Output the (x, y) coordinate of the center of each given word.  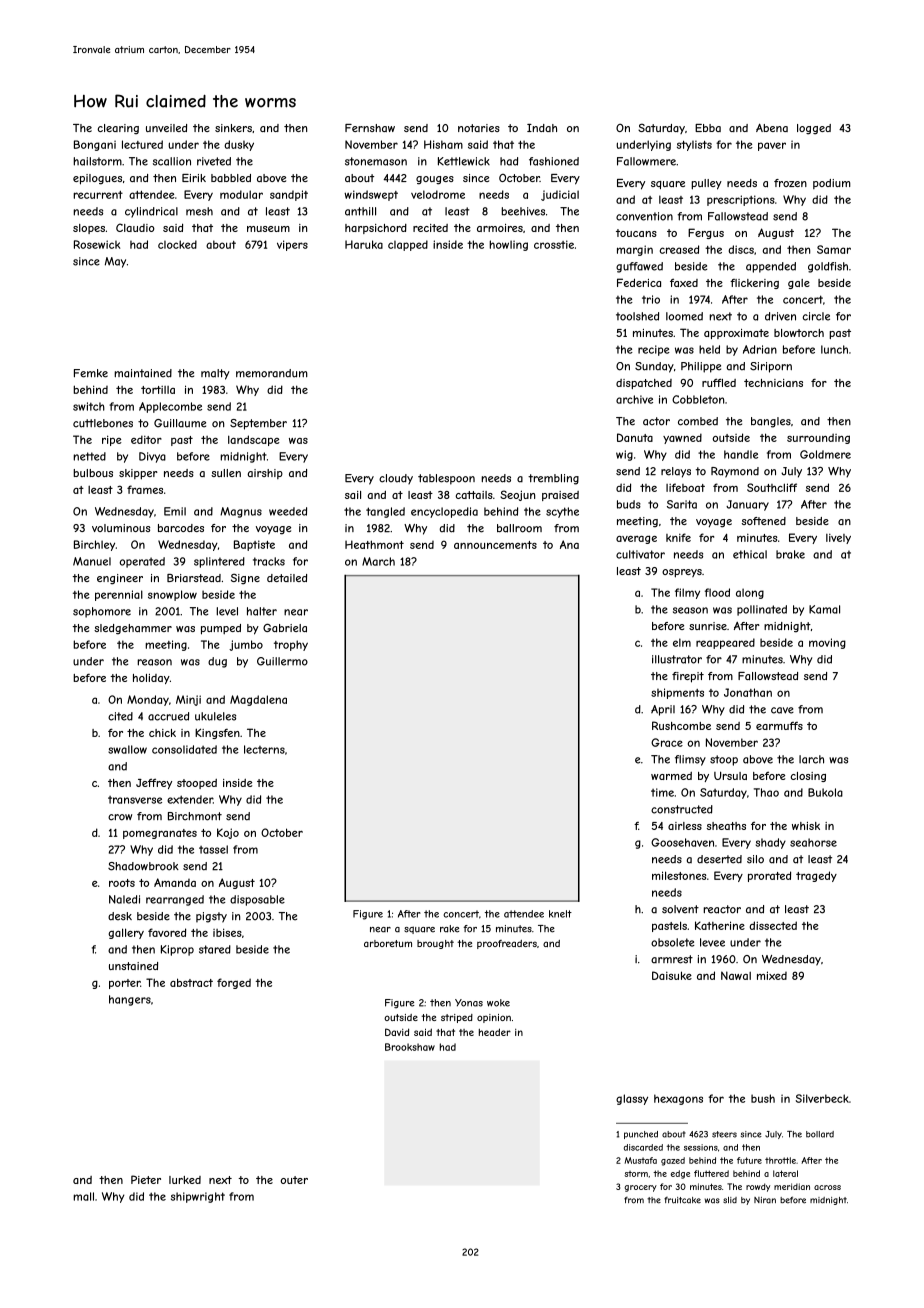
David (397, 1032)
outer (294, 1180)
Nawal (736, 975)
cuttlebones (103, 423)
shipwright (198, 1197)
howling (508, 245)
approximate (736, 334)
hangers (130, 1000)
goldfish (828, 267)
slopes (89, 229)
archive (634, 399)
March (378, 561)
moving (827, 643)
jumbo (246, 645)
